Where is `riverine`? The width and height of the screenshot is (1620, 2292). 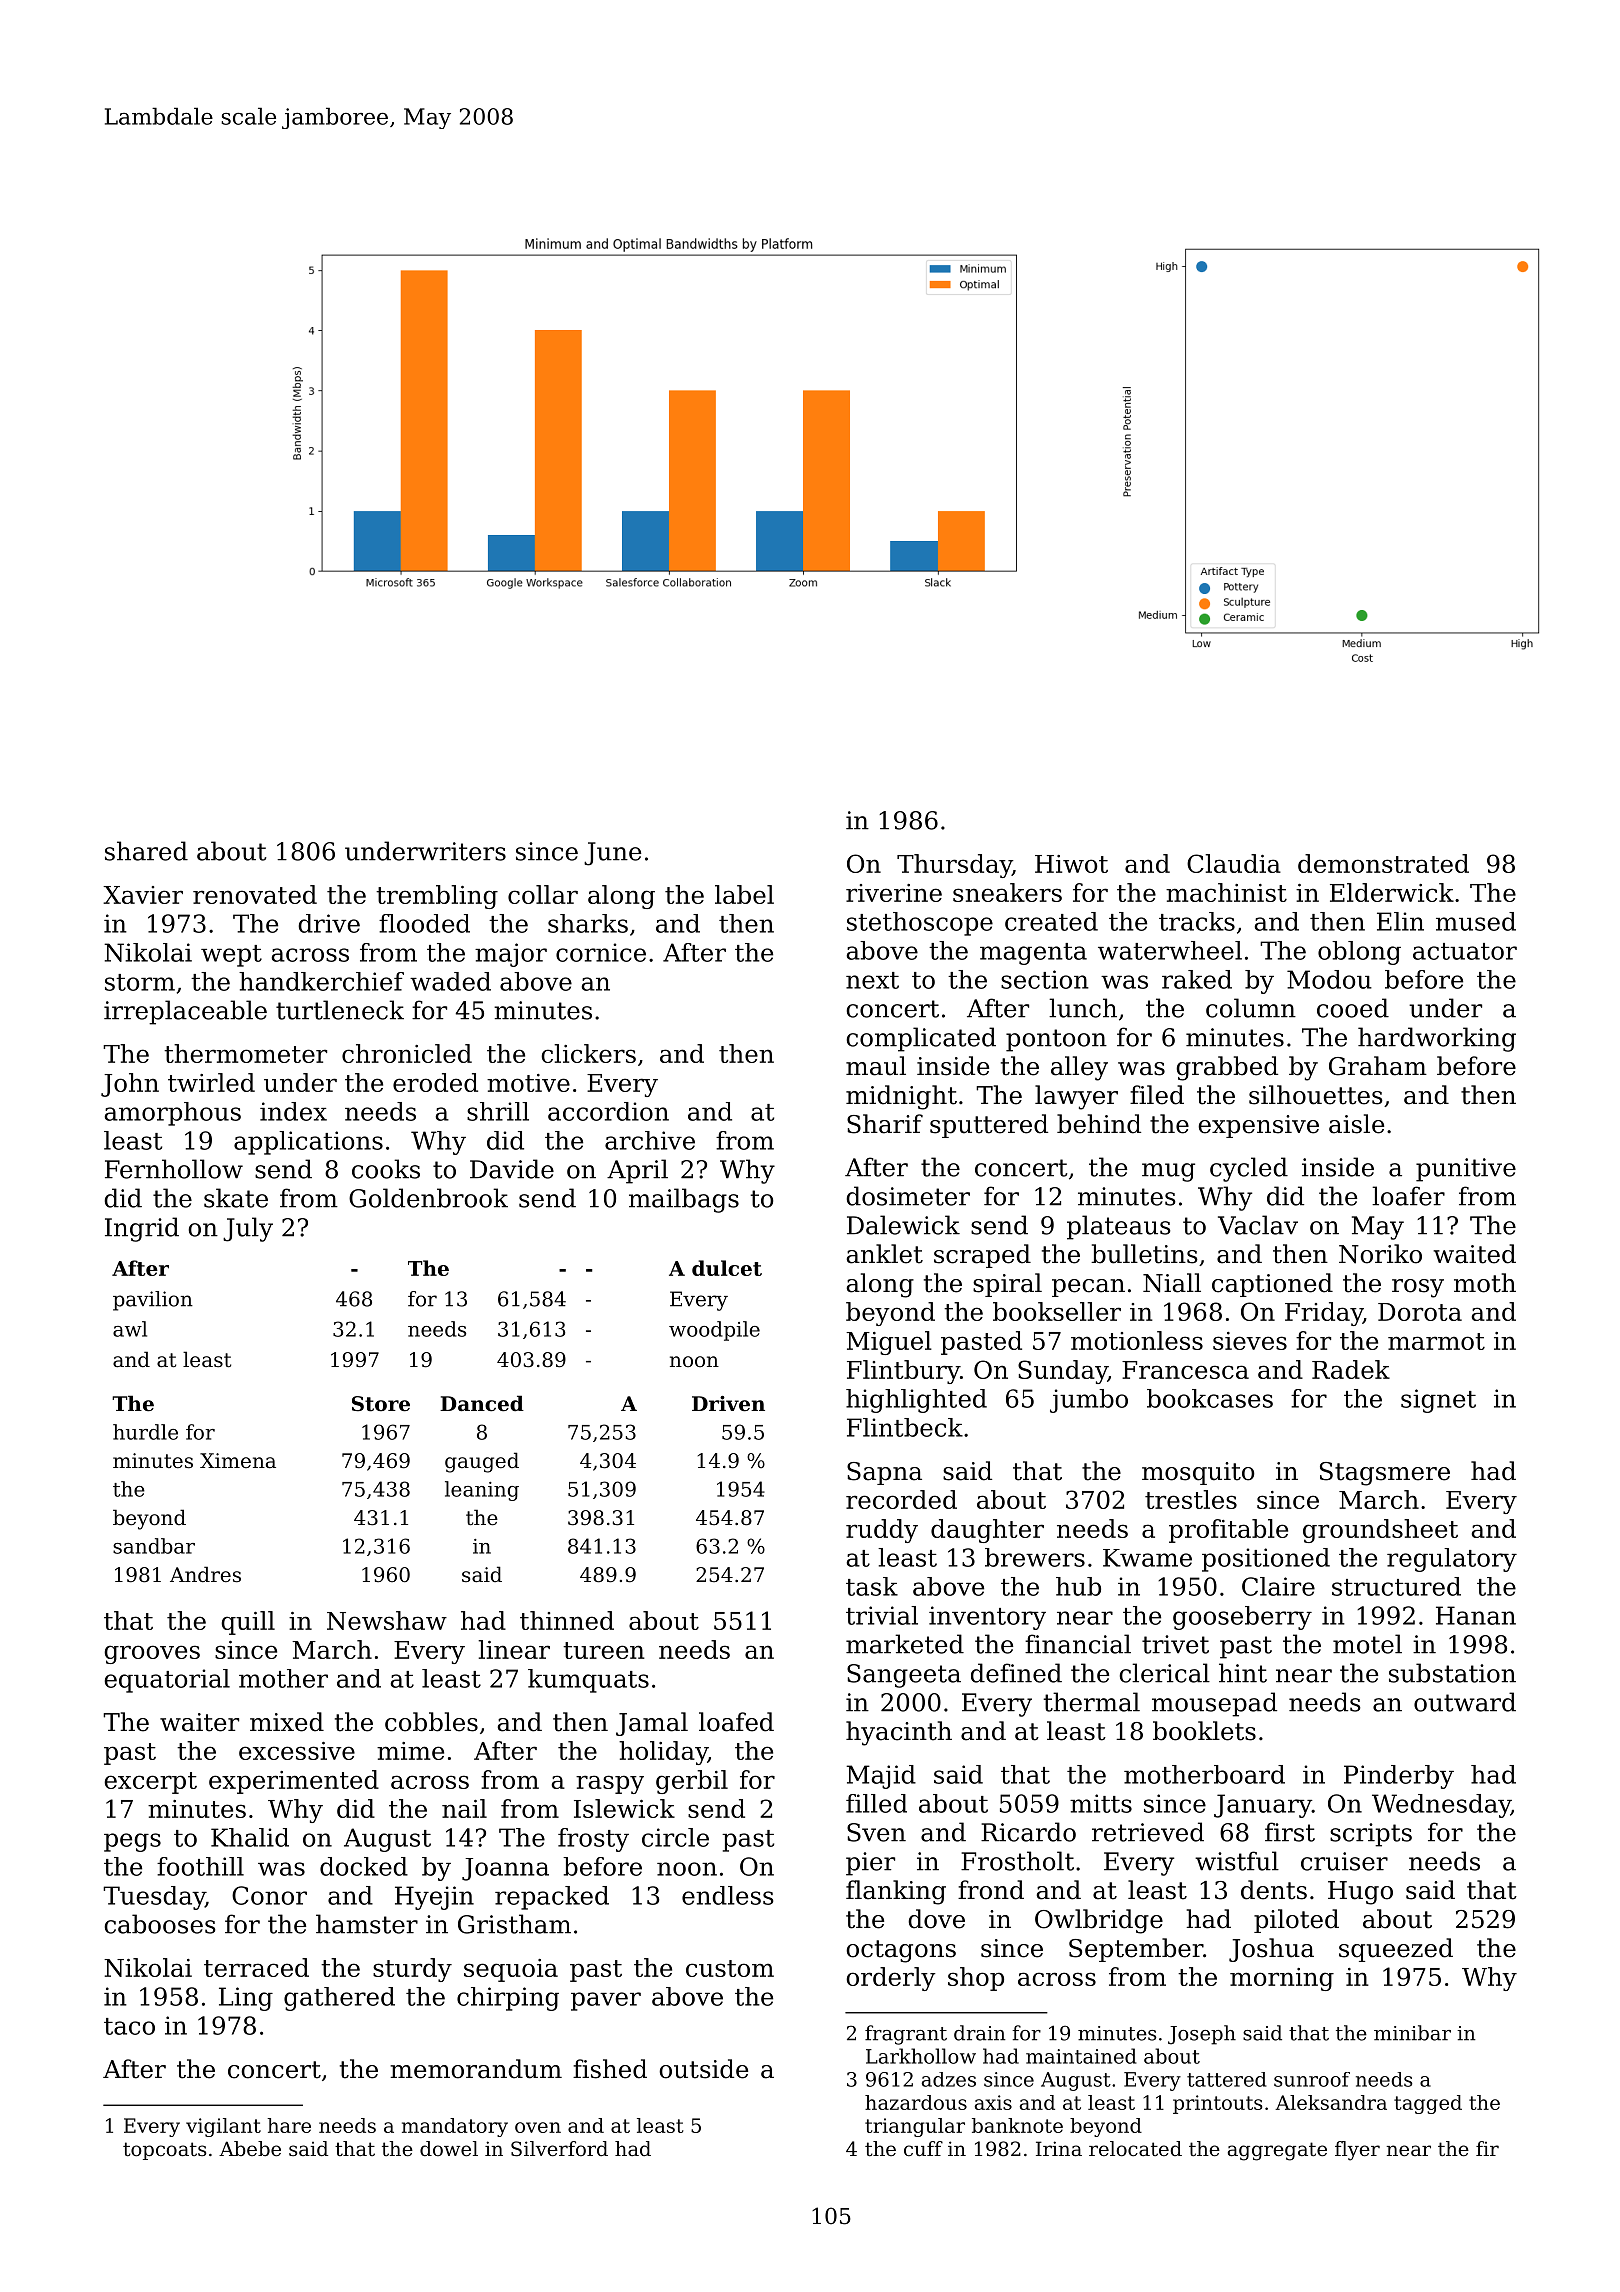 riverine is located at coordinates (894, 893).
